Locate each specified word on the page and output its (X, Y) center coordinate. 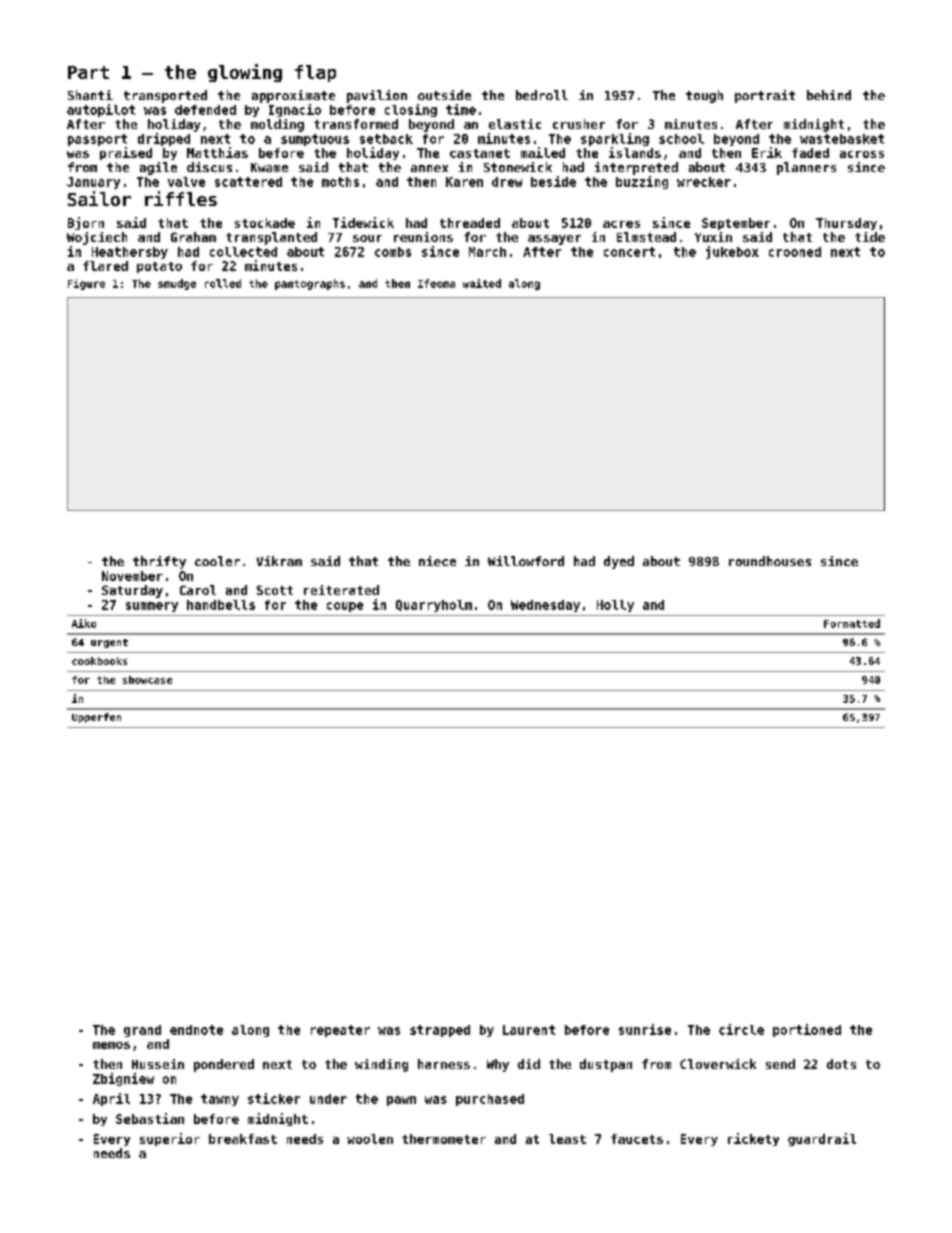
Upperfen (96, 718)
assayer (554, 240)
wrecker (704, 182)
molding (277, 125)
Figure (86, 284)
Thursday (846, 224)
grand (142, 1031)
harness (444, 1064)
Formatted (852, 623)
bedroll (542, 95)
